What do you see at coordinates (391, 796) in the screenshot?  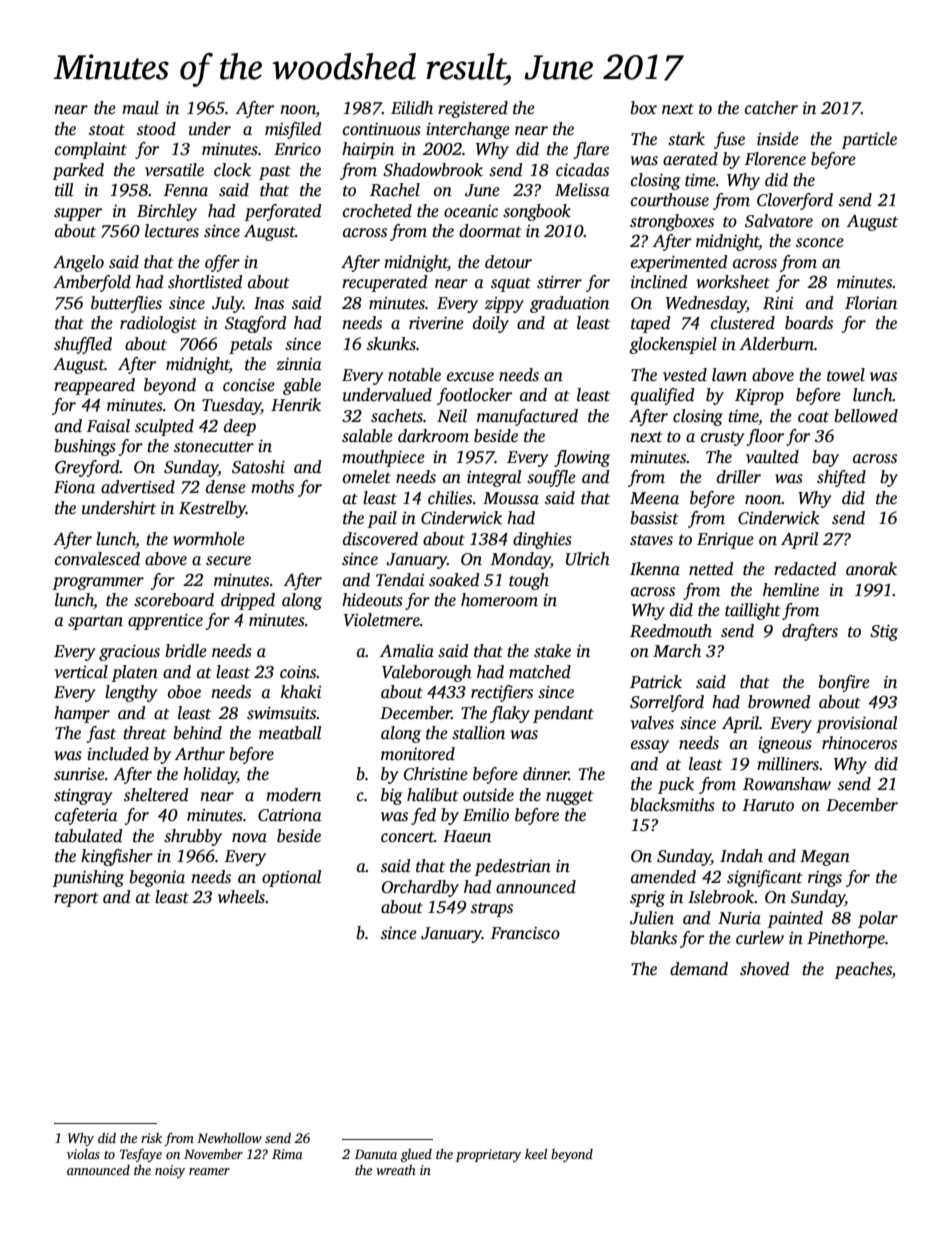 I see `big` at bounding box center [391, 796].
